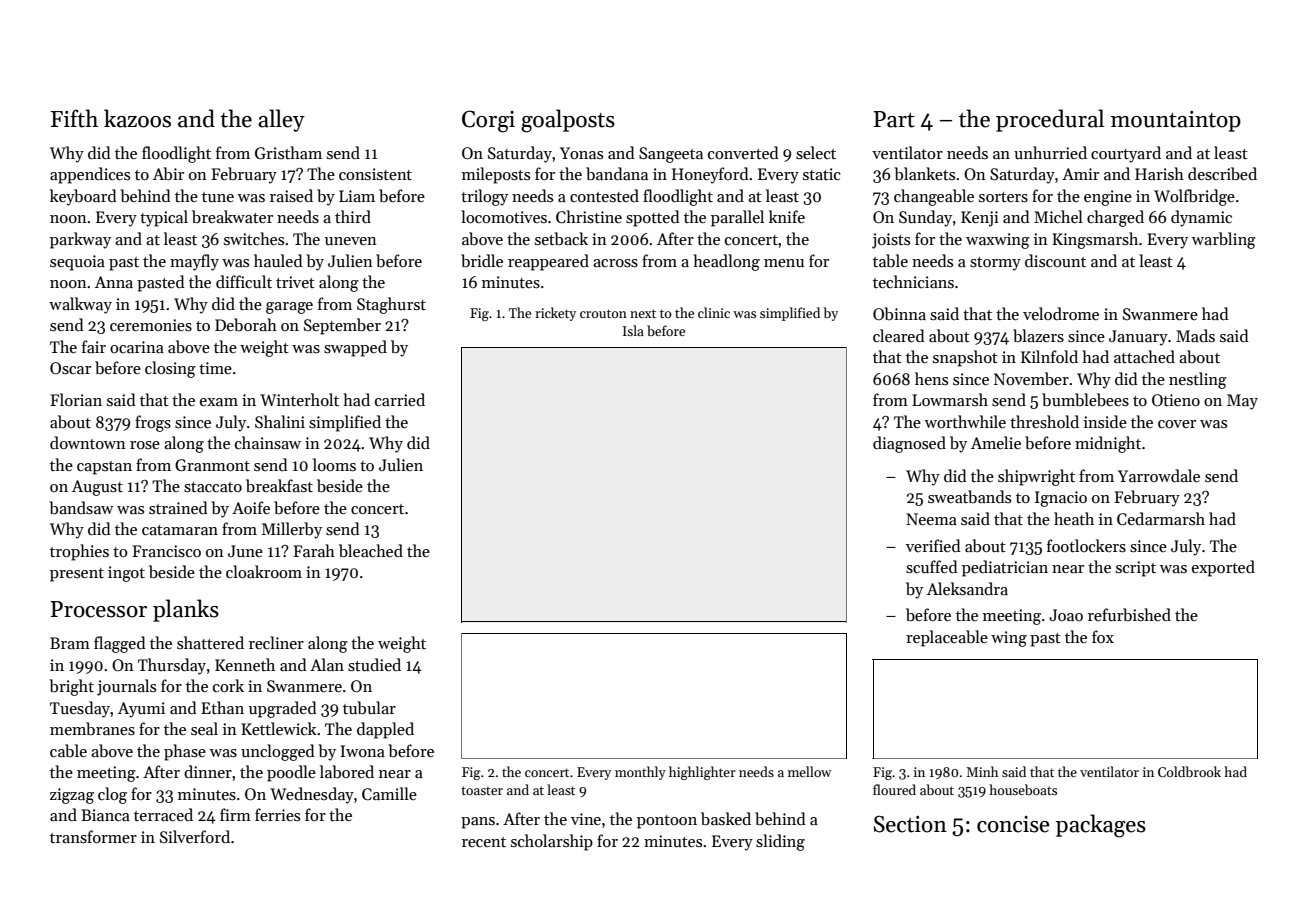  I want to click on goalposts, so click(568, 121).
